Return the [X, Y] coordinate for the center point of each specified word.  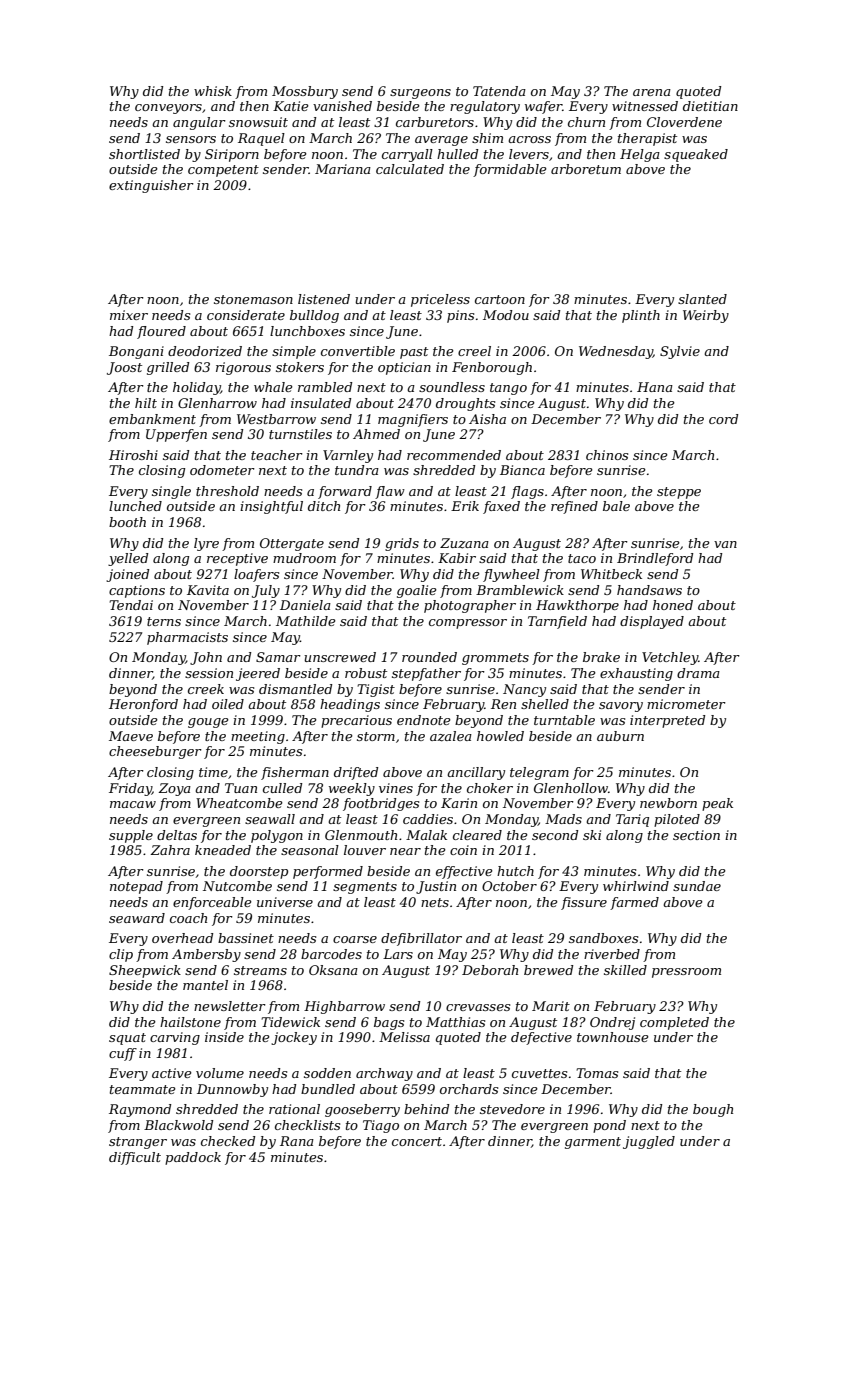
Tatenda [499, 91]
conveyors [168, 109]
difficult [135, 1158]
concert [417, 1141]
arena [652, 92]
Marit [551, 1006]
